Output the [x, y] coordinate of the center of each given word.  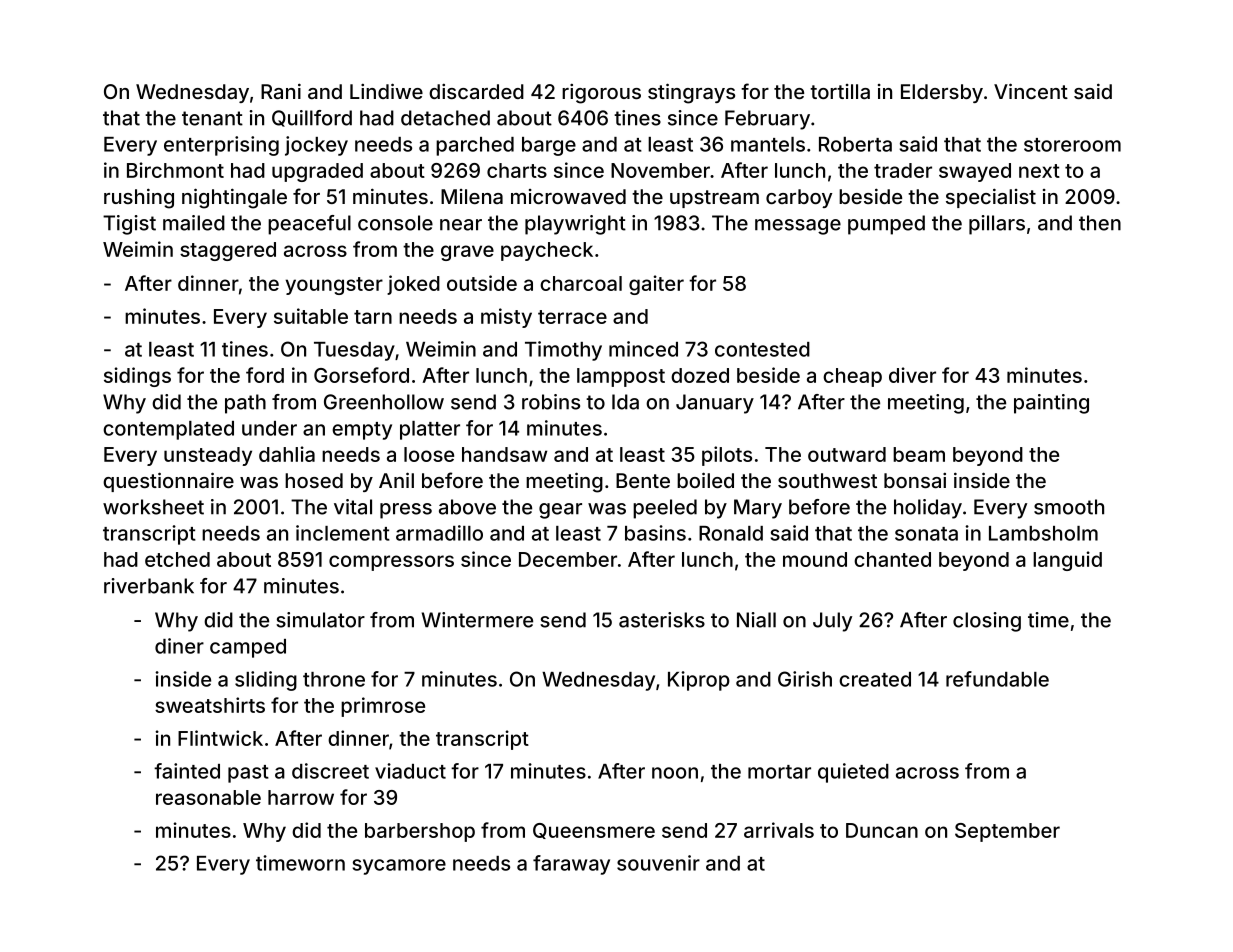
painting [1051, 404]
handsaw [504, 454]
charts [517, 170]
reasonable [208, 797]
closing [987, 622]
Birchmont [175, 170]
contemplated [168, 430]
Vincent [1031, 91]
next [1039, 171]
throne [334, 679]
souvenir [658, 863]
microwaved [568, 196]
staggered [228, 251]
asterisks [662, 620]
